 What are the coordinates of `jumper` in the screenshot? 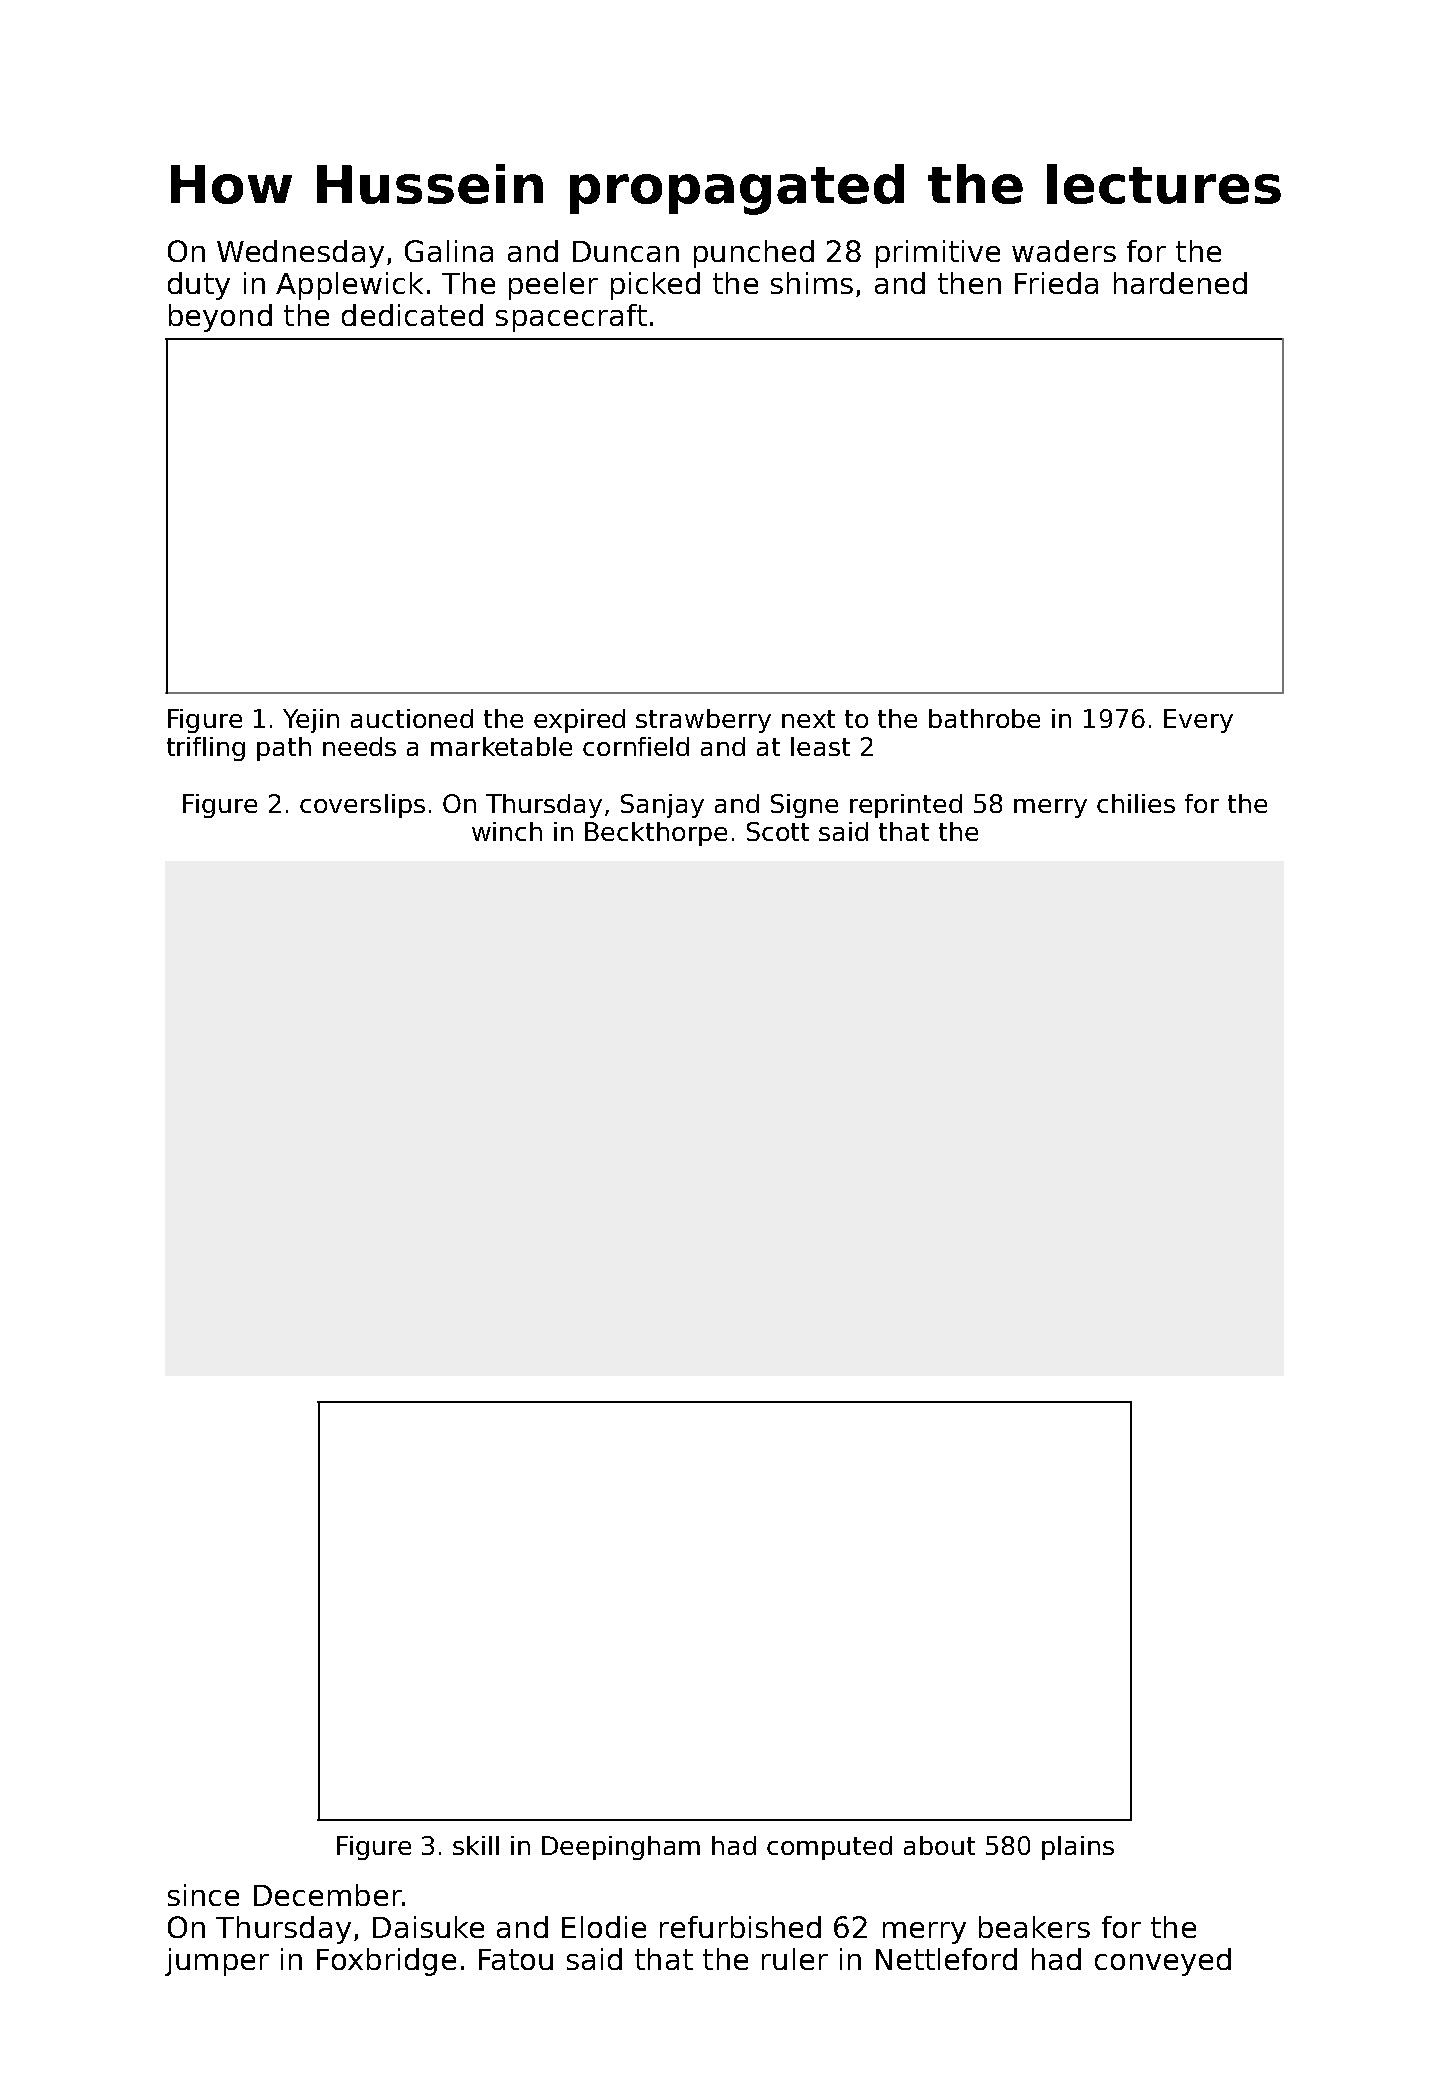 It's located at (217, 1962).
